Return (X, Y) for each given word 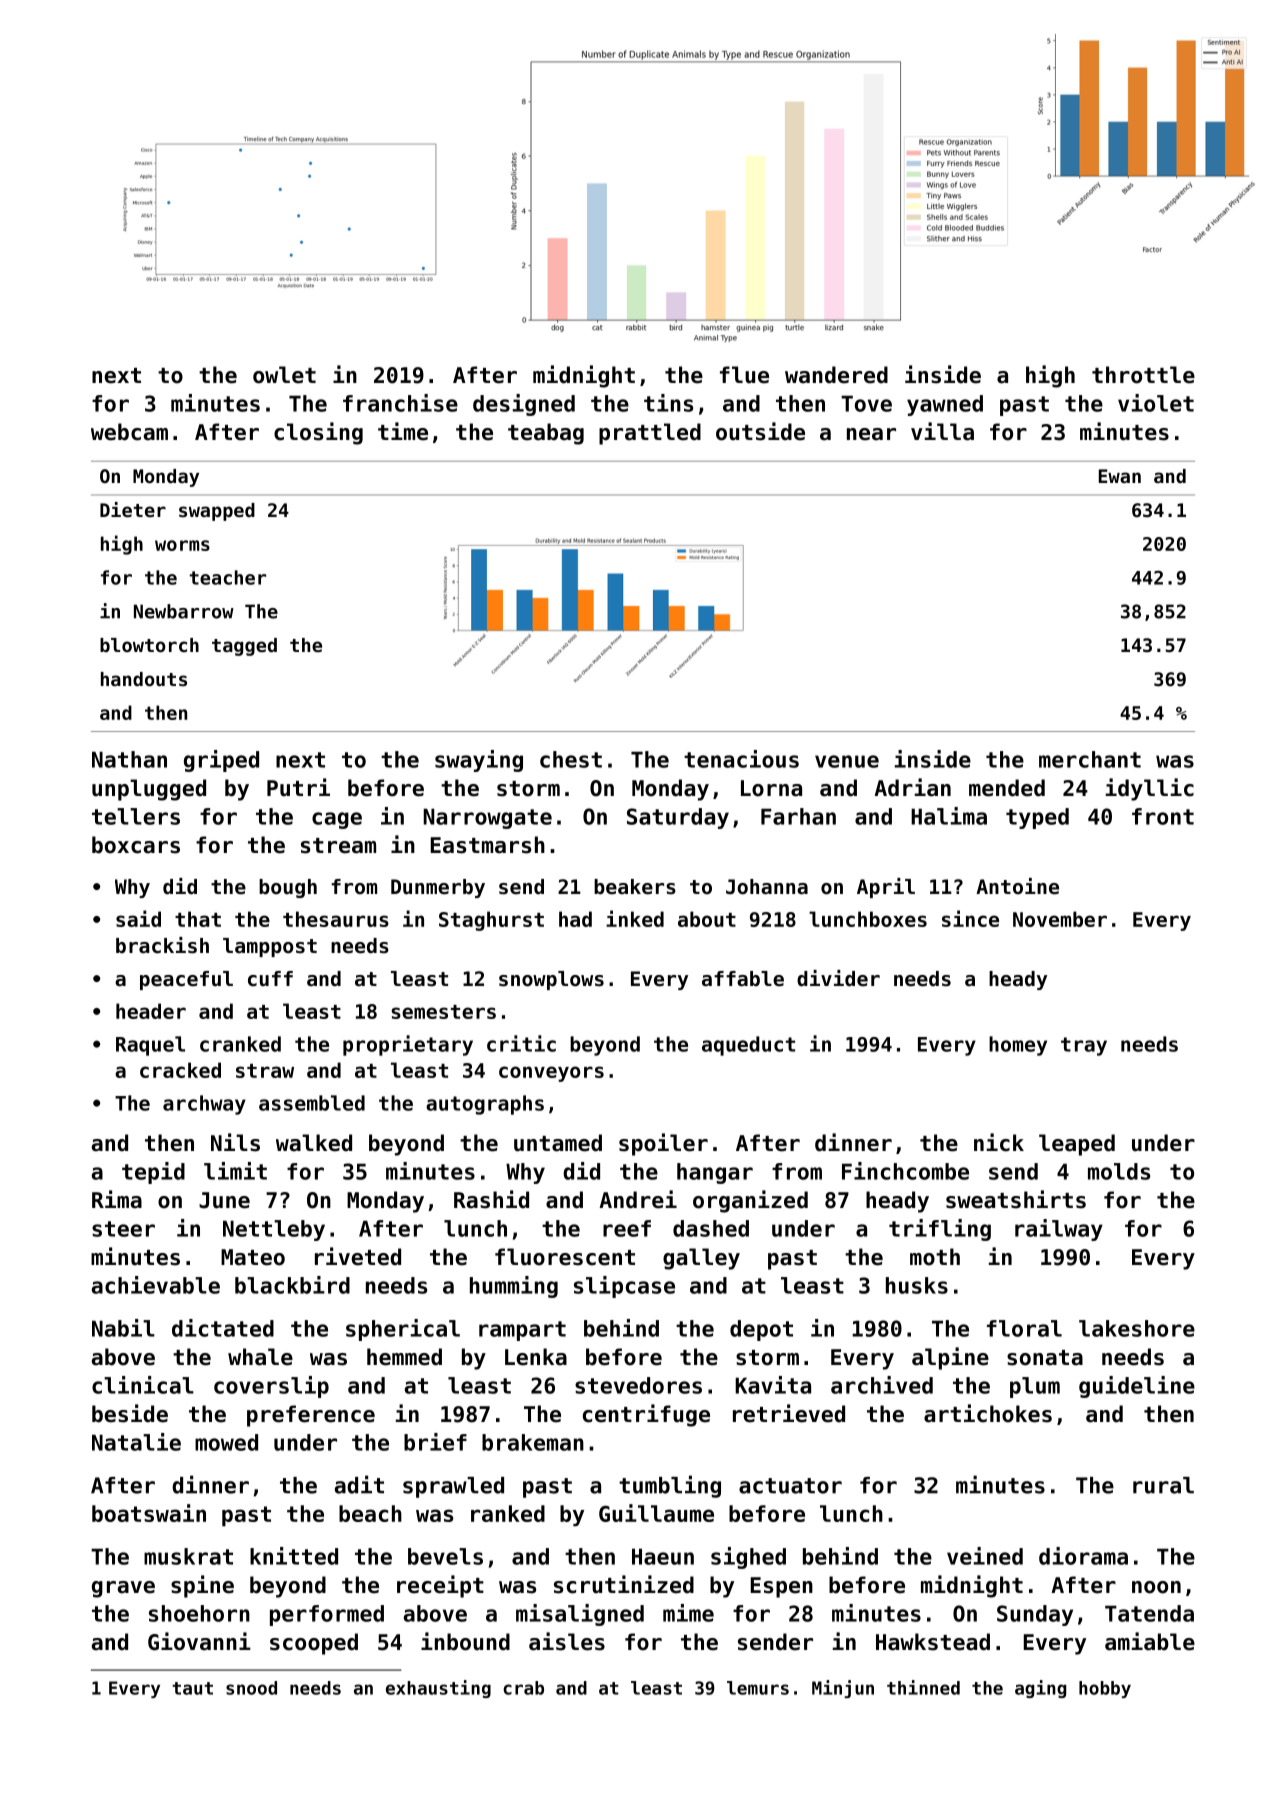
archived (882, 1385)
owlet (284, 375)
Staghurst (491, 921)
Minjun (843, 1689)
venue (847, 761)
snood (251, 1688)
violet (1156, 403)
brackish (162, 945)
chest (571, 759)
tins (668, 403)
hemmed (404, 1357)
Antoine (1017, 886)
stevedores (638, 1385)
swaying (479, 761)
